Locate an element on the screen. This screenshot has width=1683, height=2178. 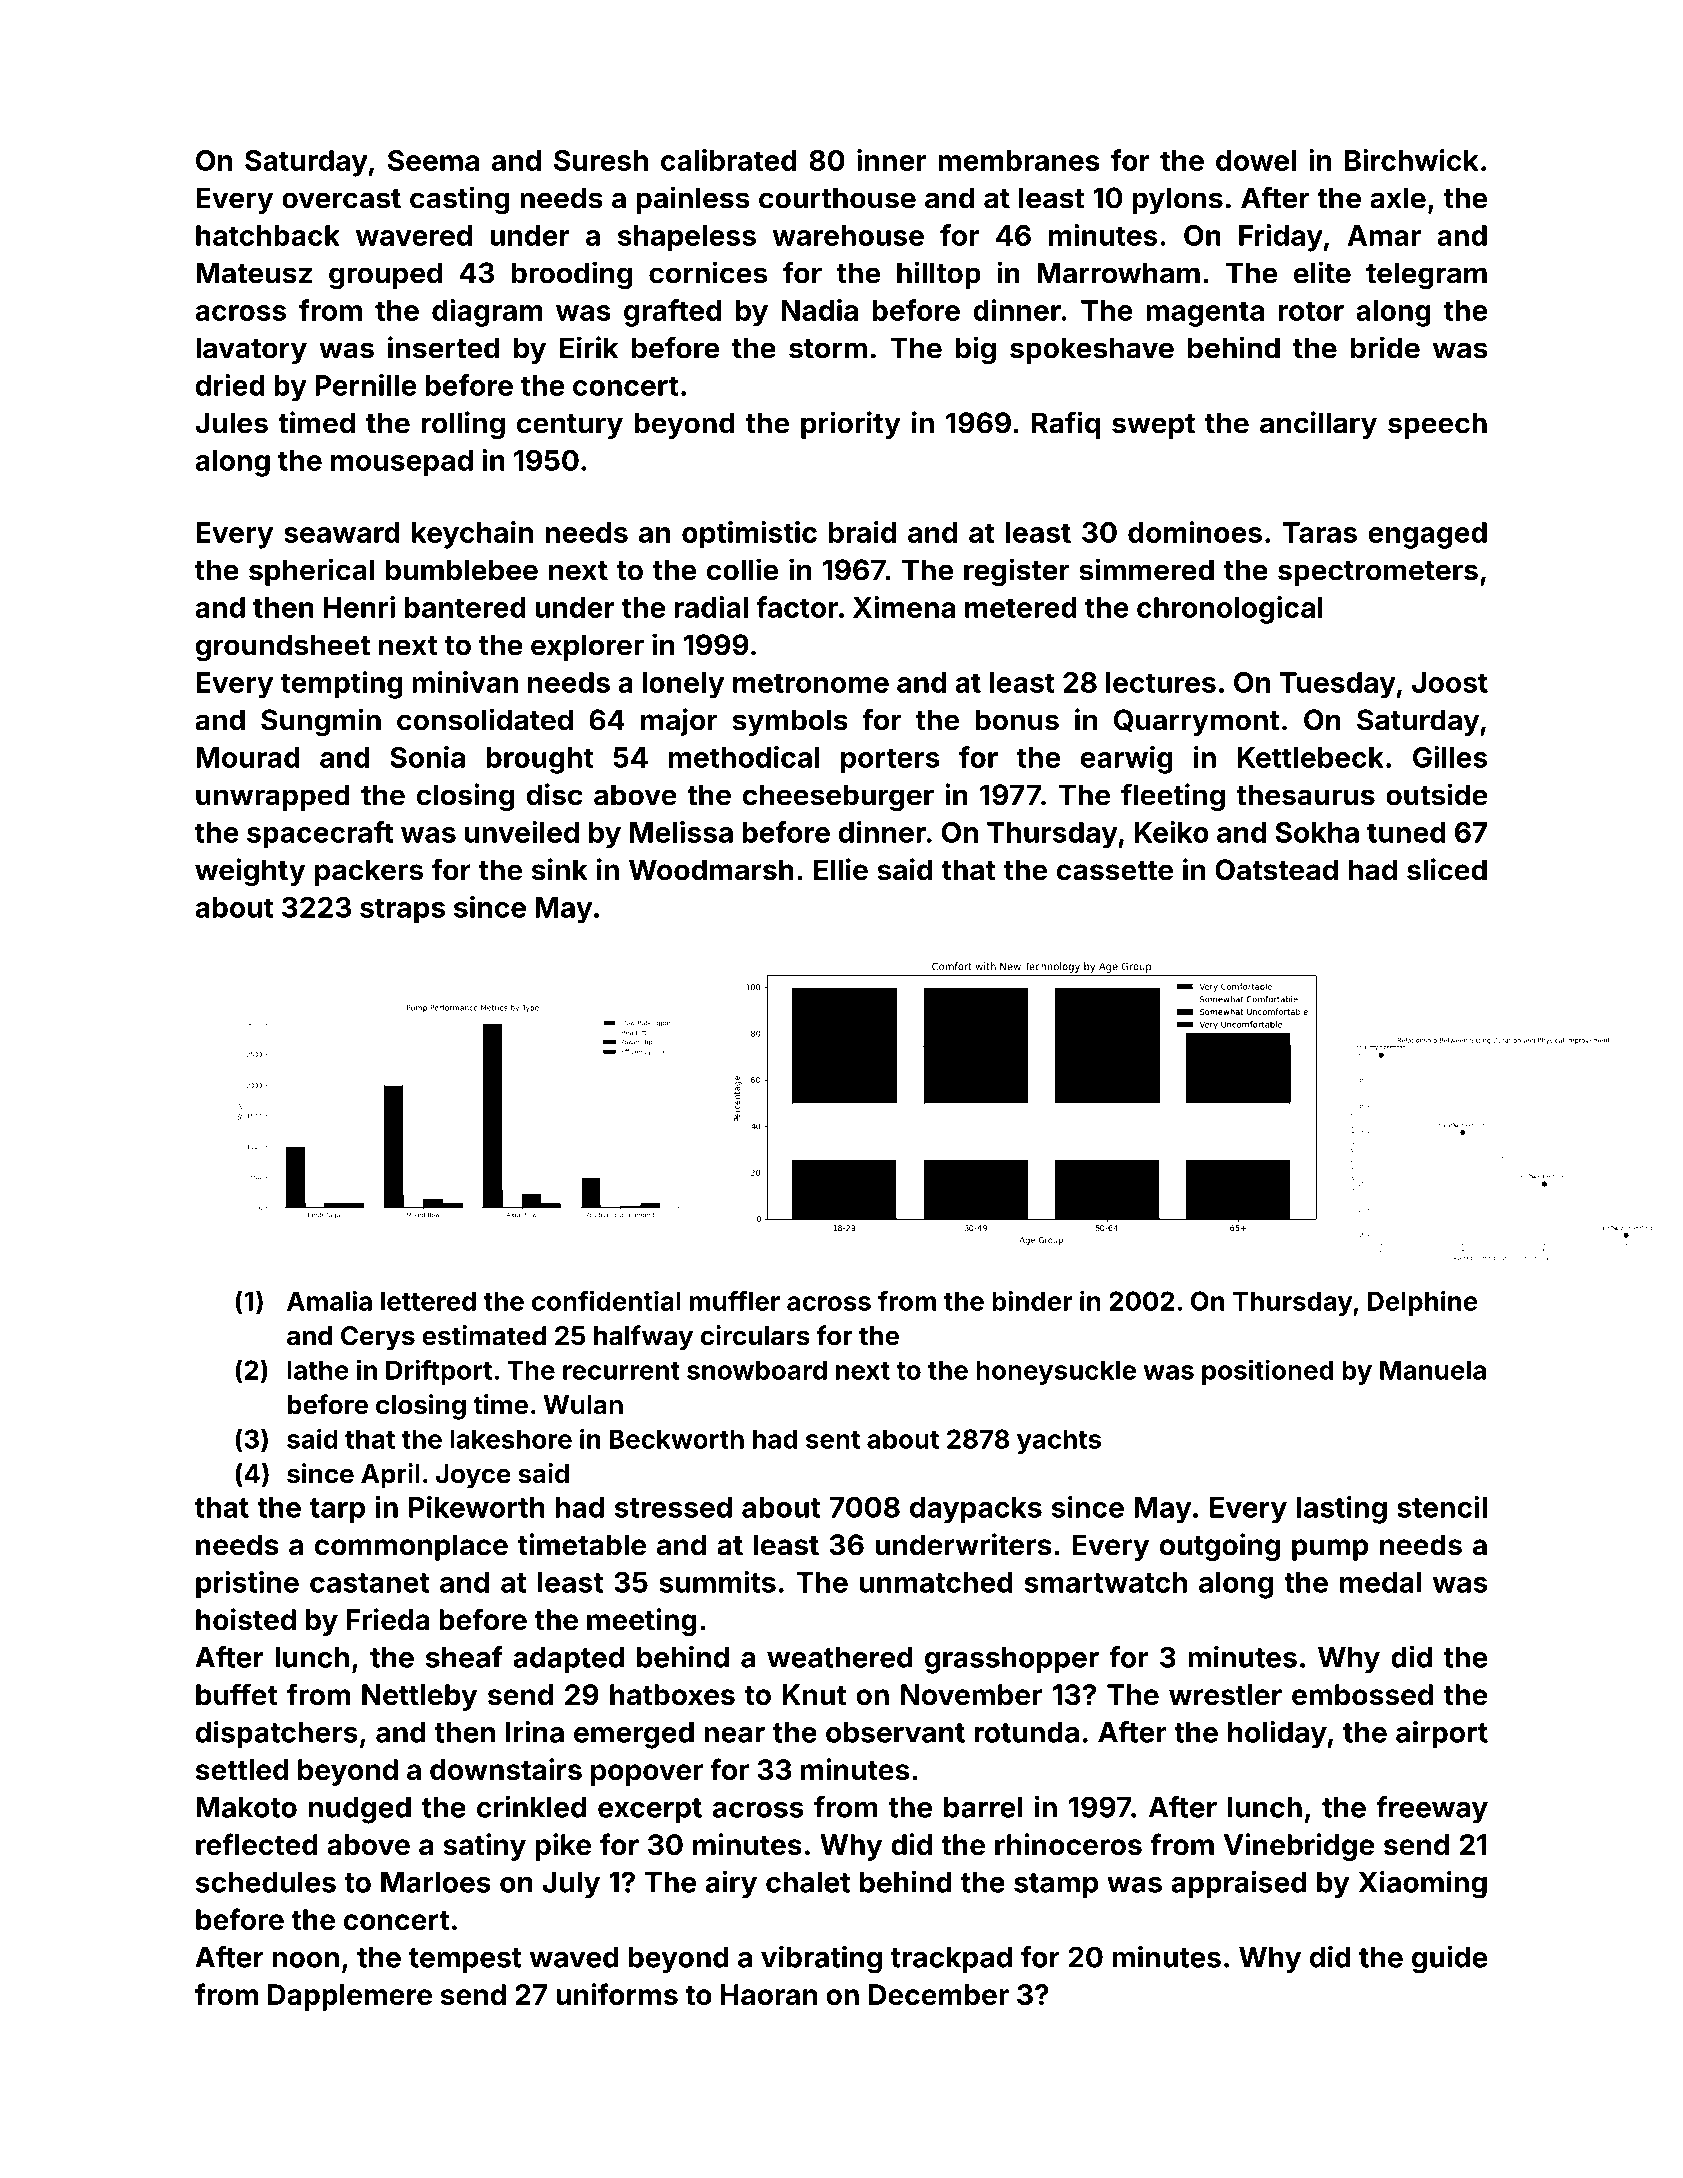
Manuela is located at coordinates (1433, 1370).
